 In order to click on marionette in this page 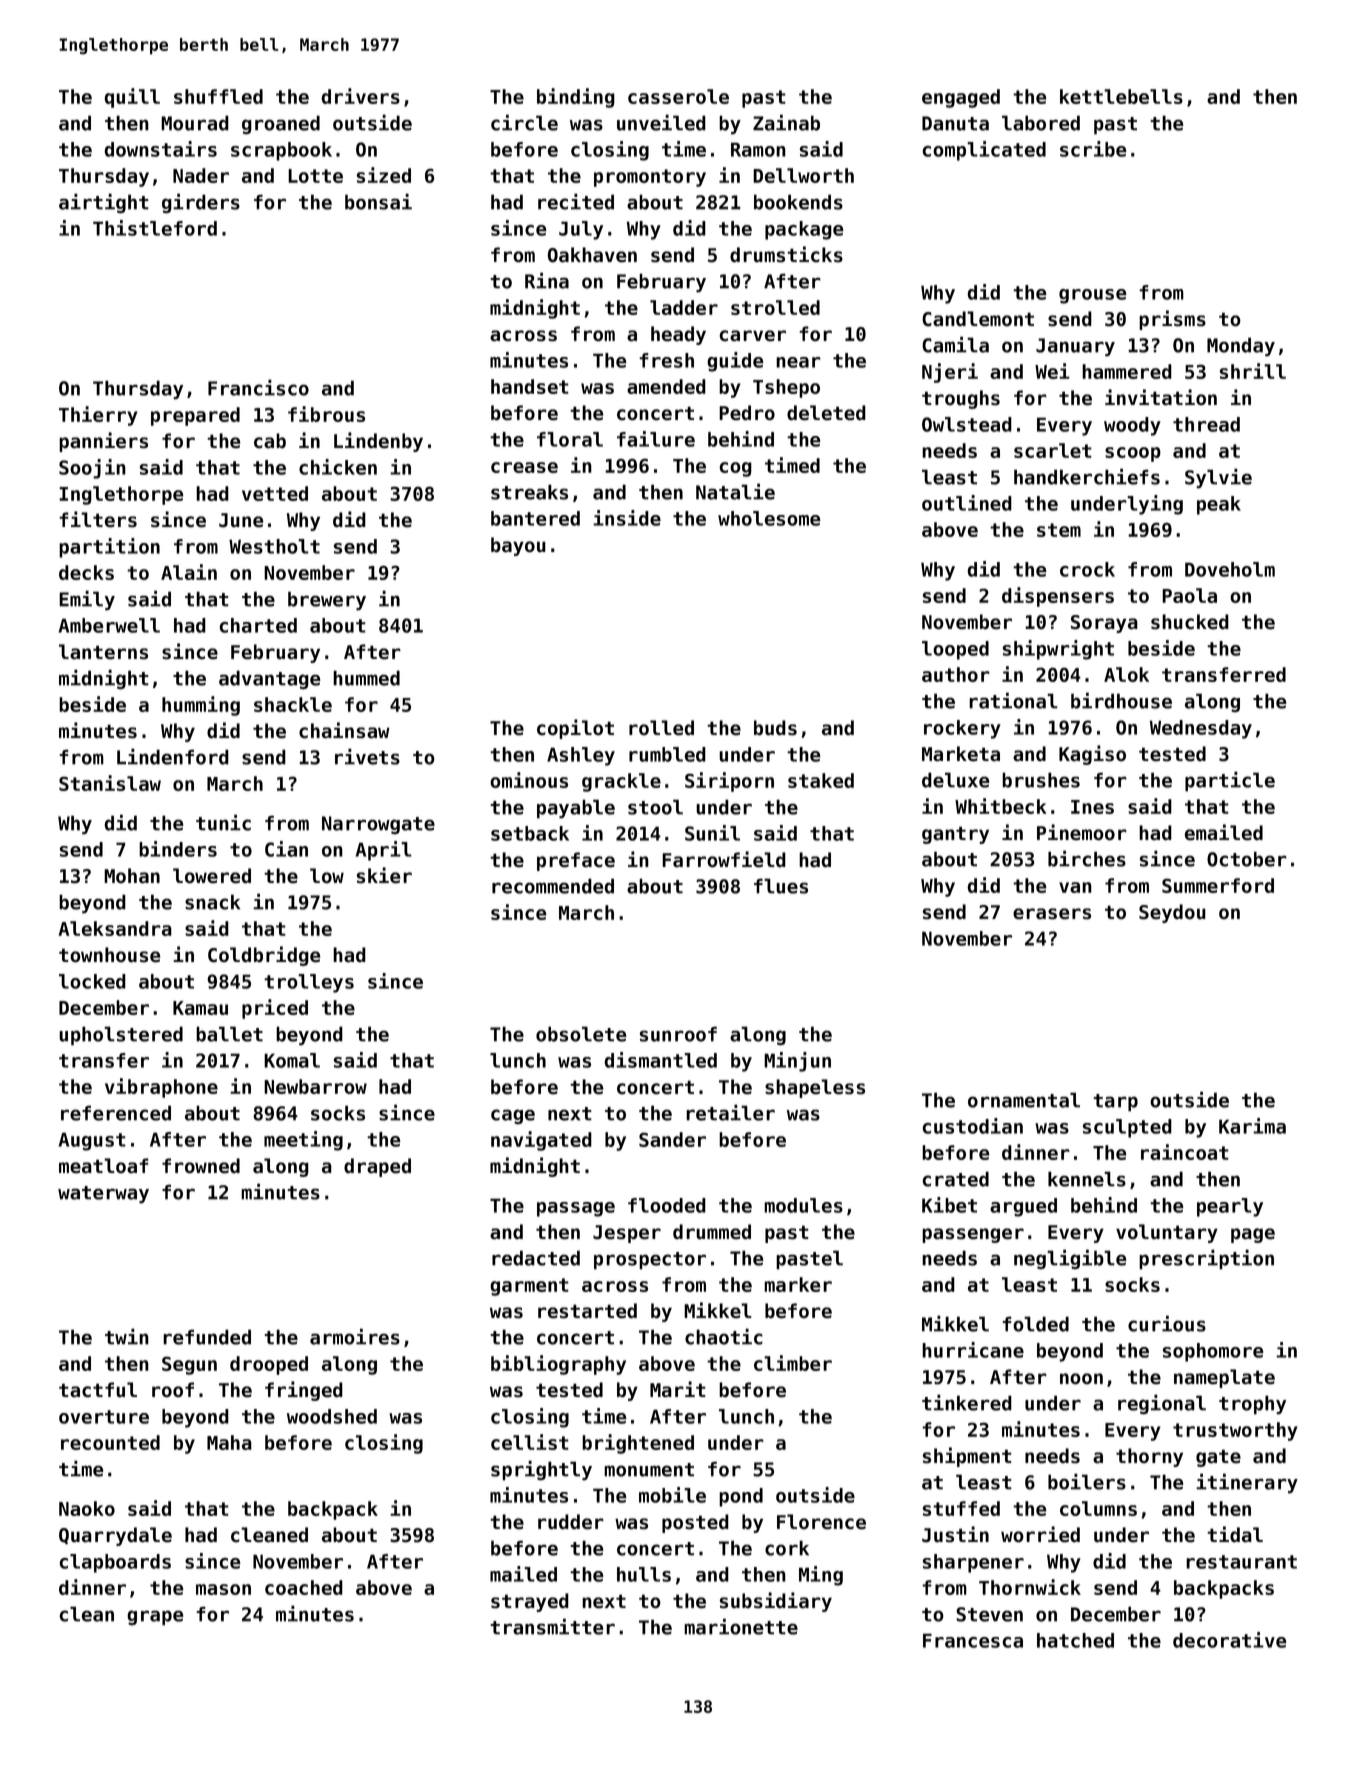, I will do `click(741, 1626)`.
